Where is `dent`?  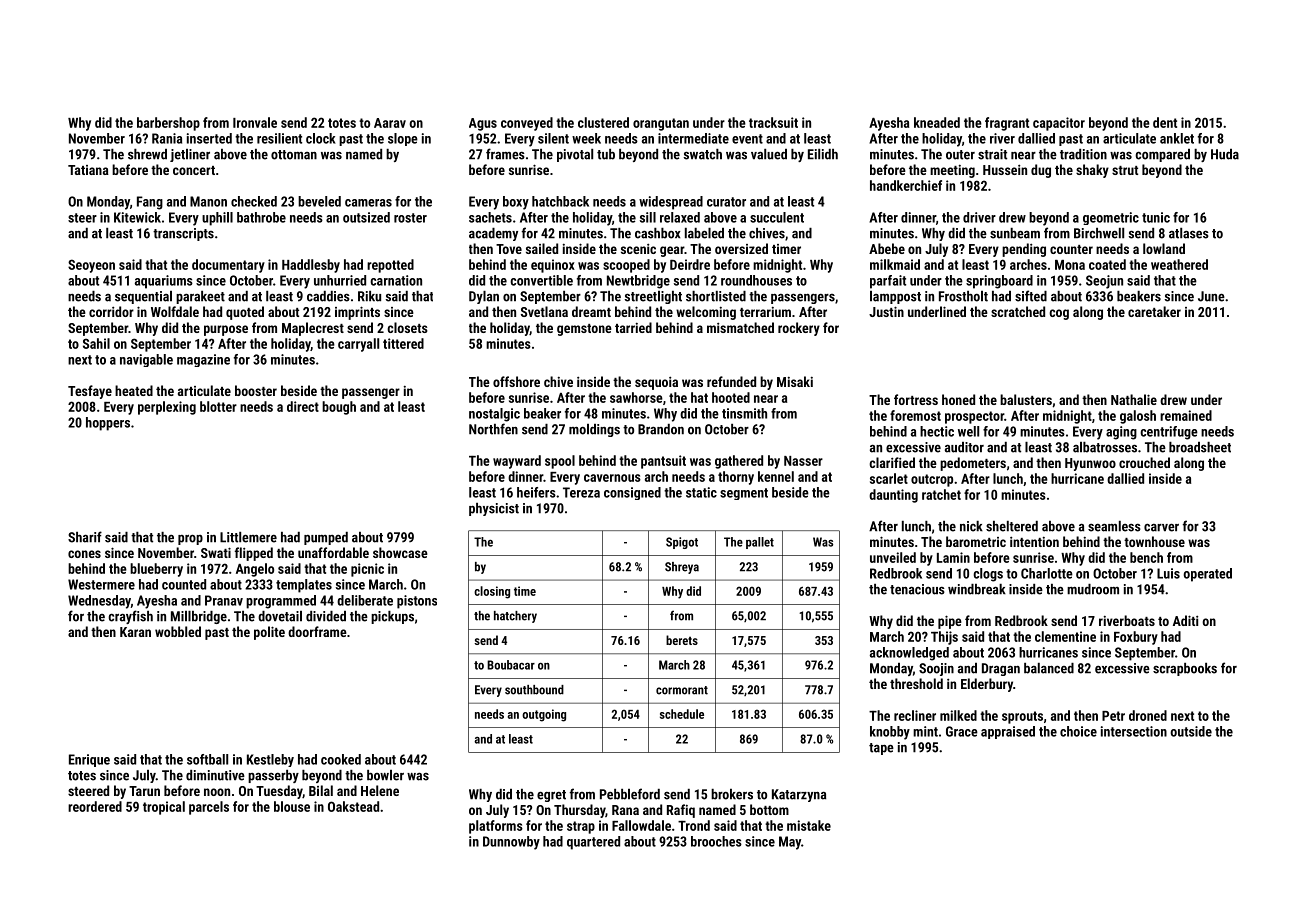
dent is located at coordinates (1165, 122).
